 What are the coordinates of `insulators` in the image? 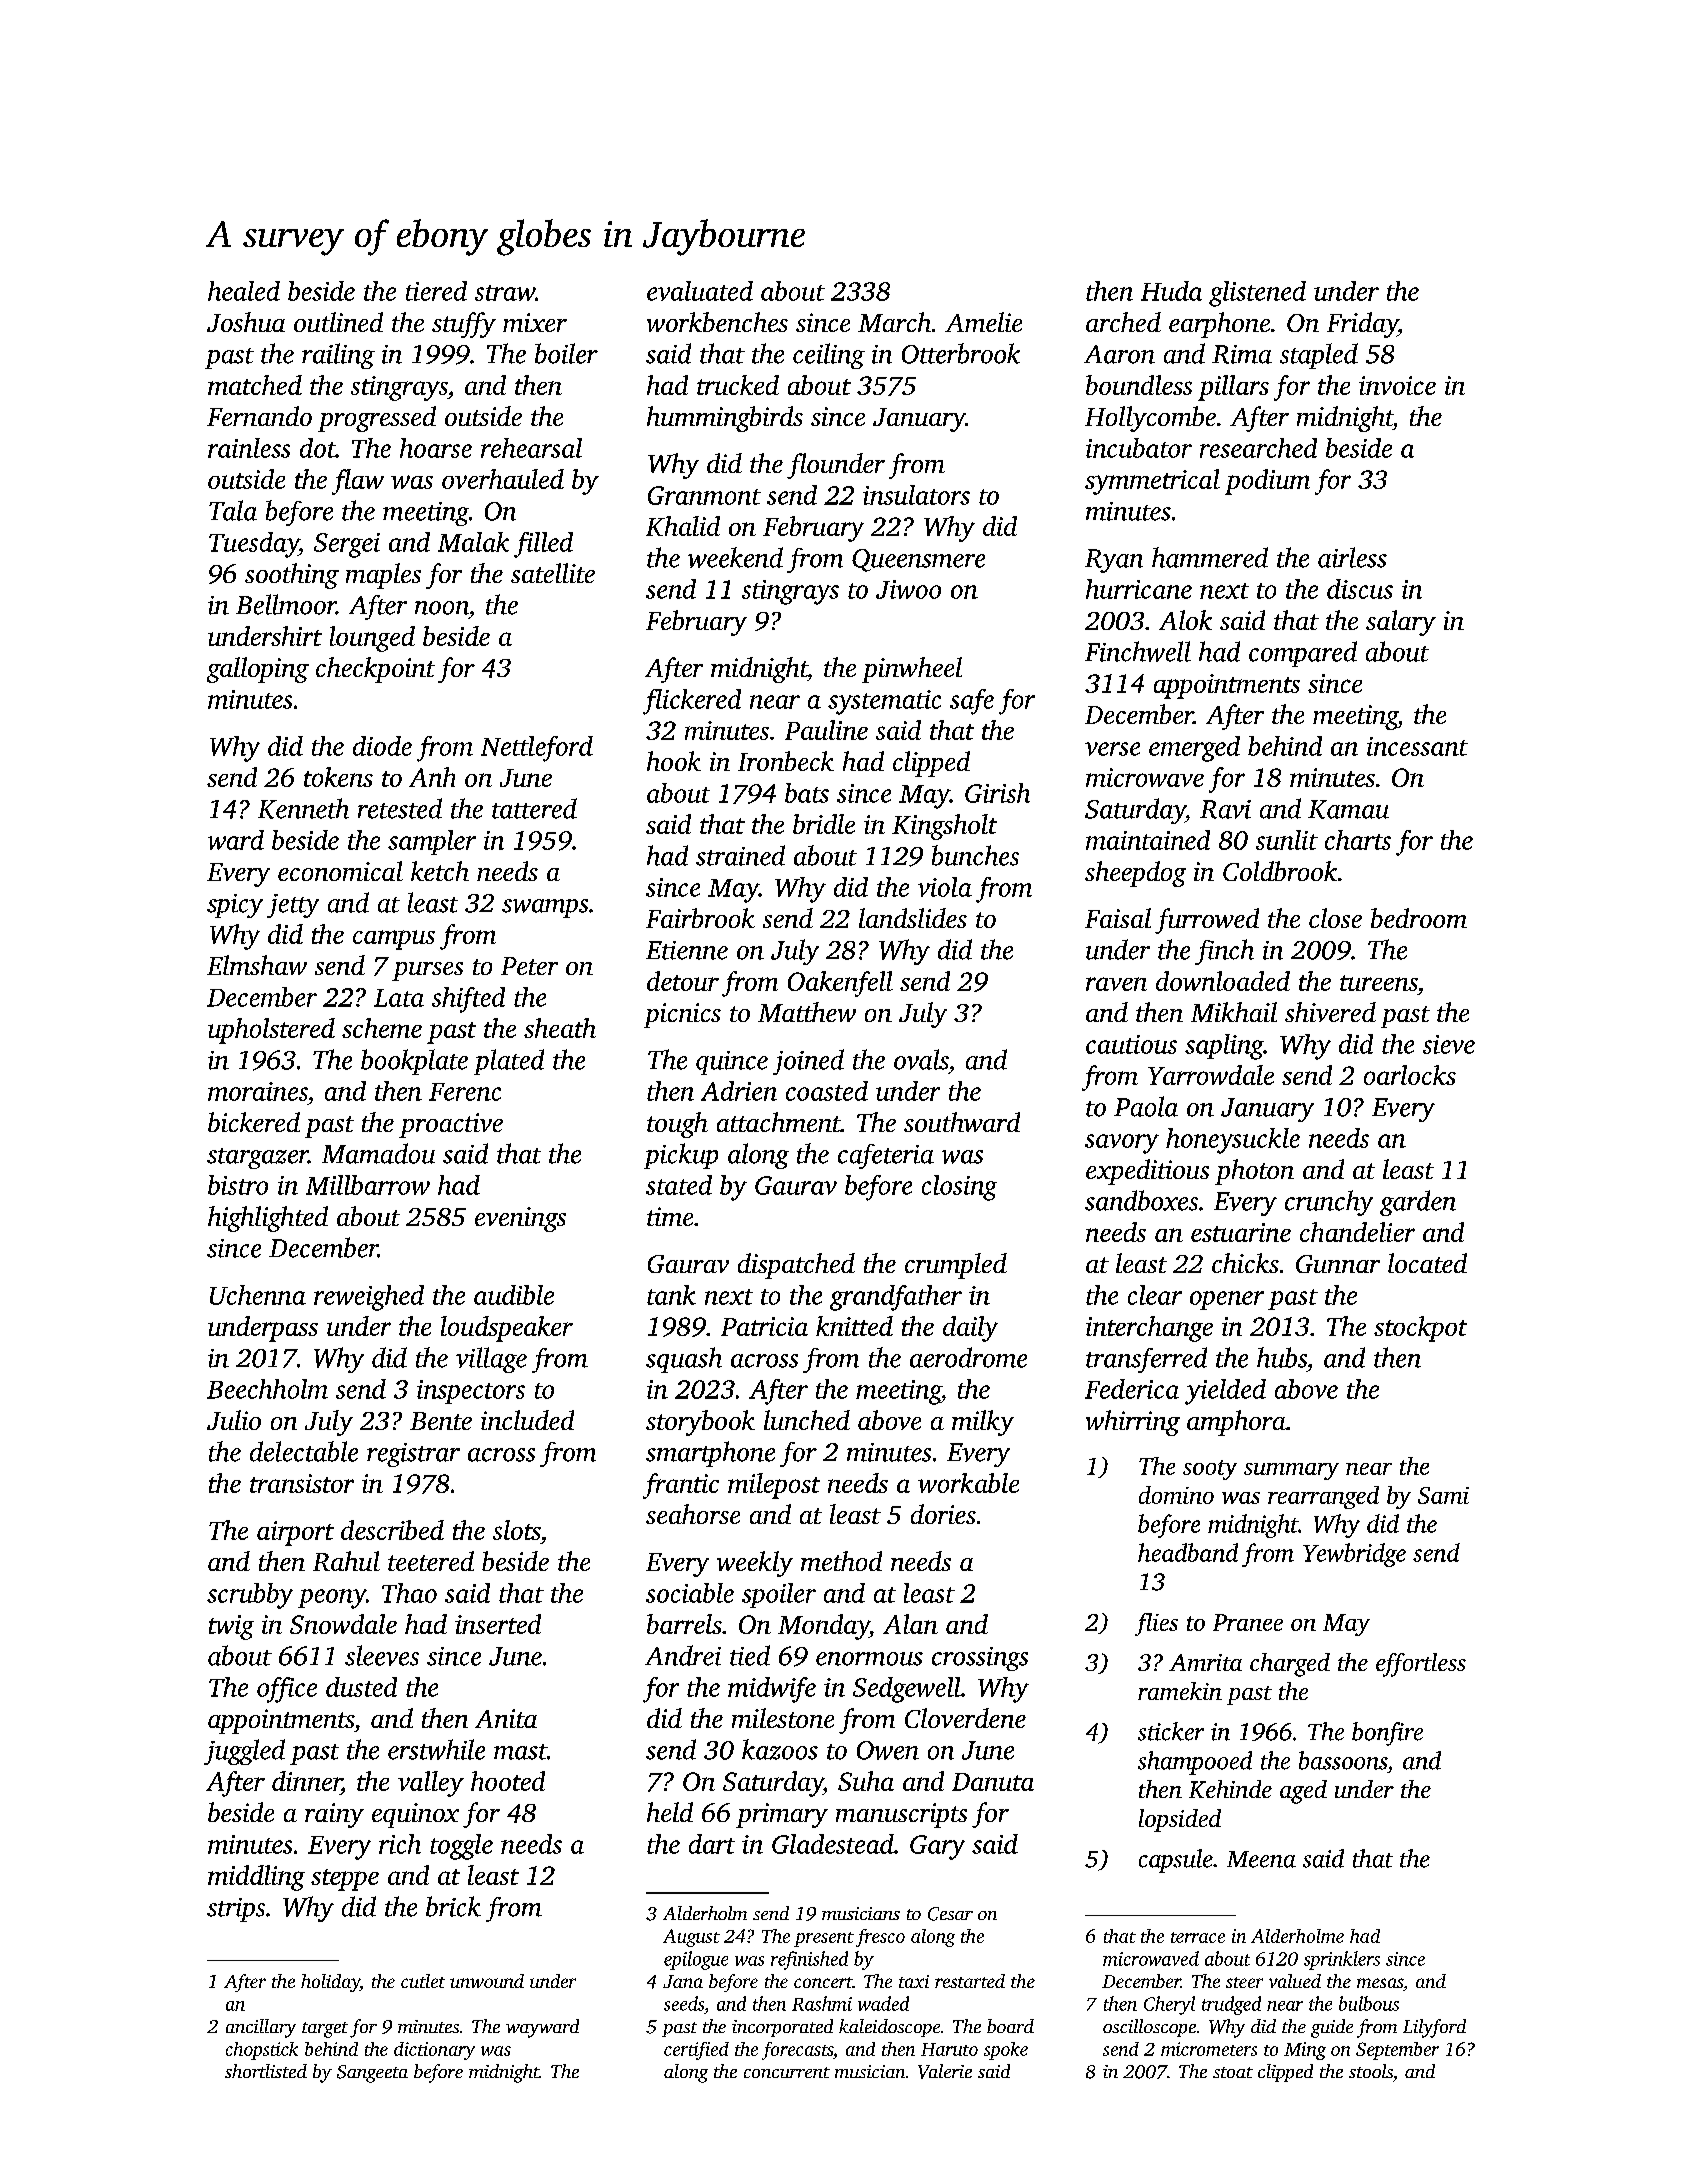 It's located at (916, 495).
